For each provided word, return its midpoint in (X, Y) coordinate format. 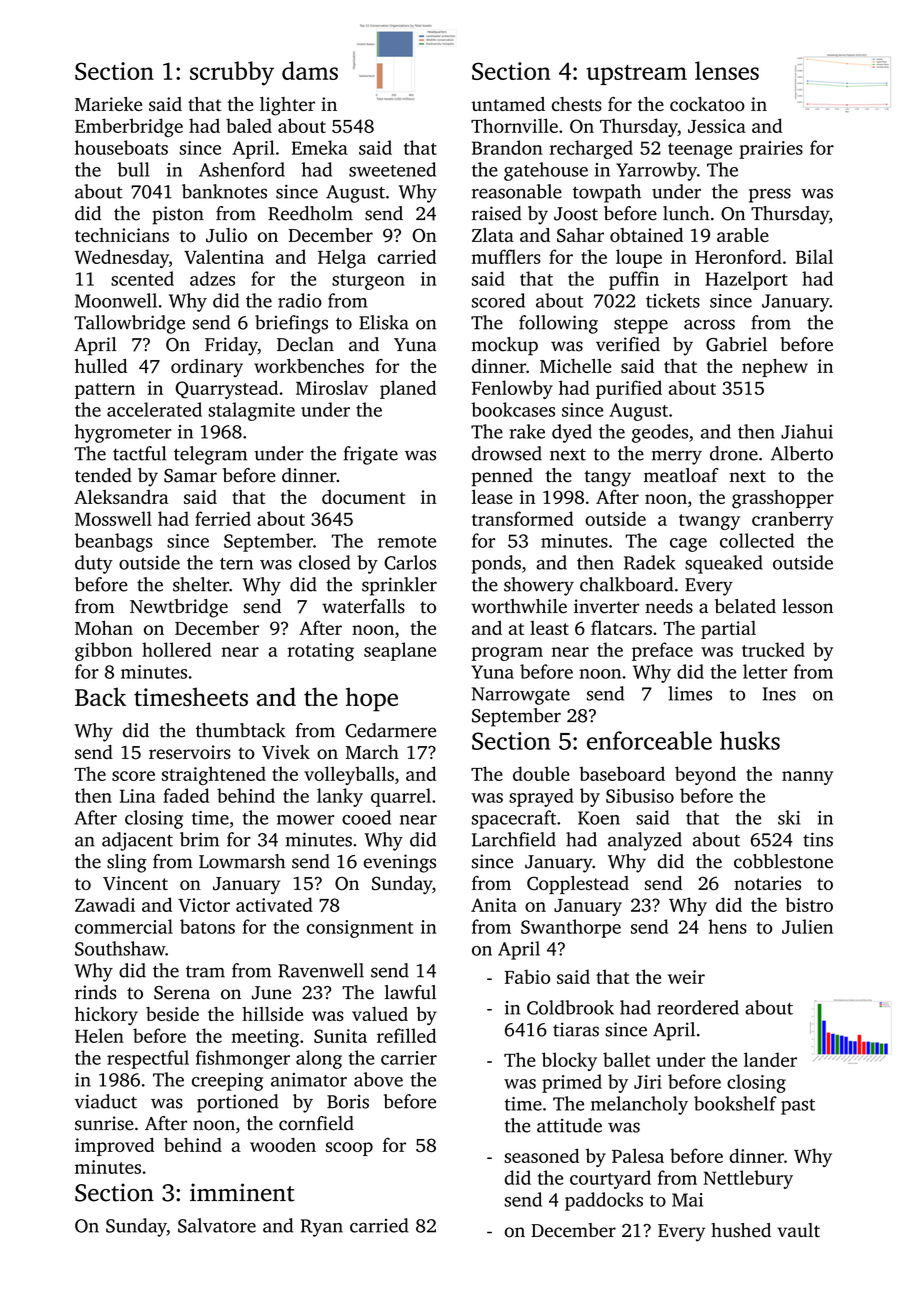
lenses (727, 70)
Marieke (108, 104)
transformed (523, 518)
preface (662, 651)
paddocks (604, 1201)
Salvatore (217, 1225)
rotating (320, 652)
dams (310, 70)
